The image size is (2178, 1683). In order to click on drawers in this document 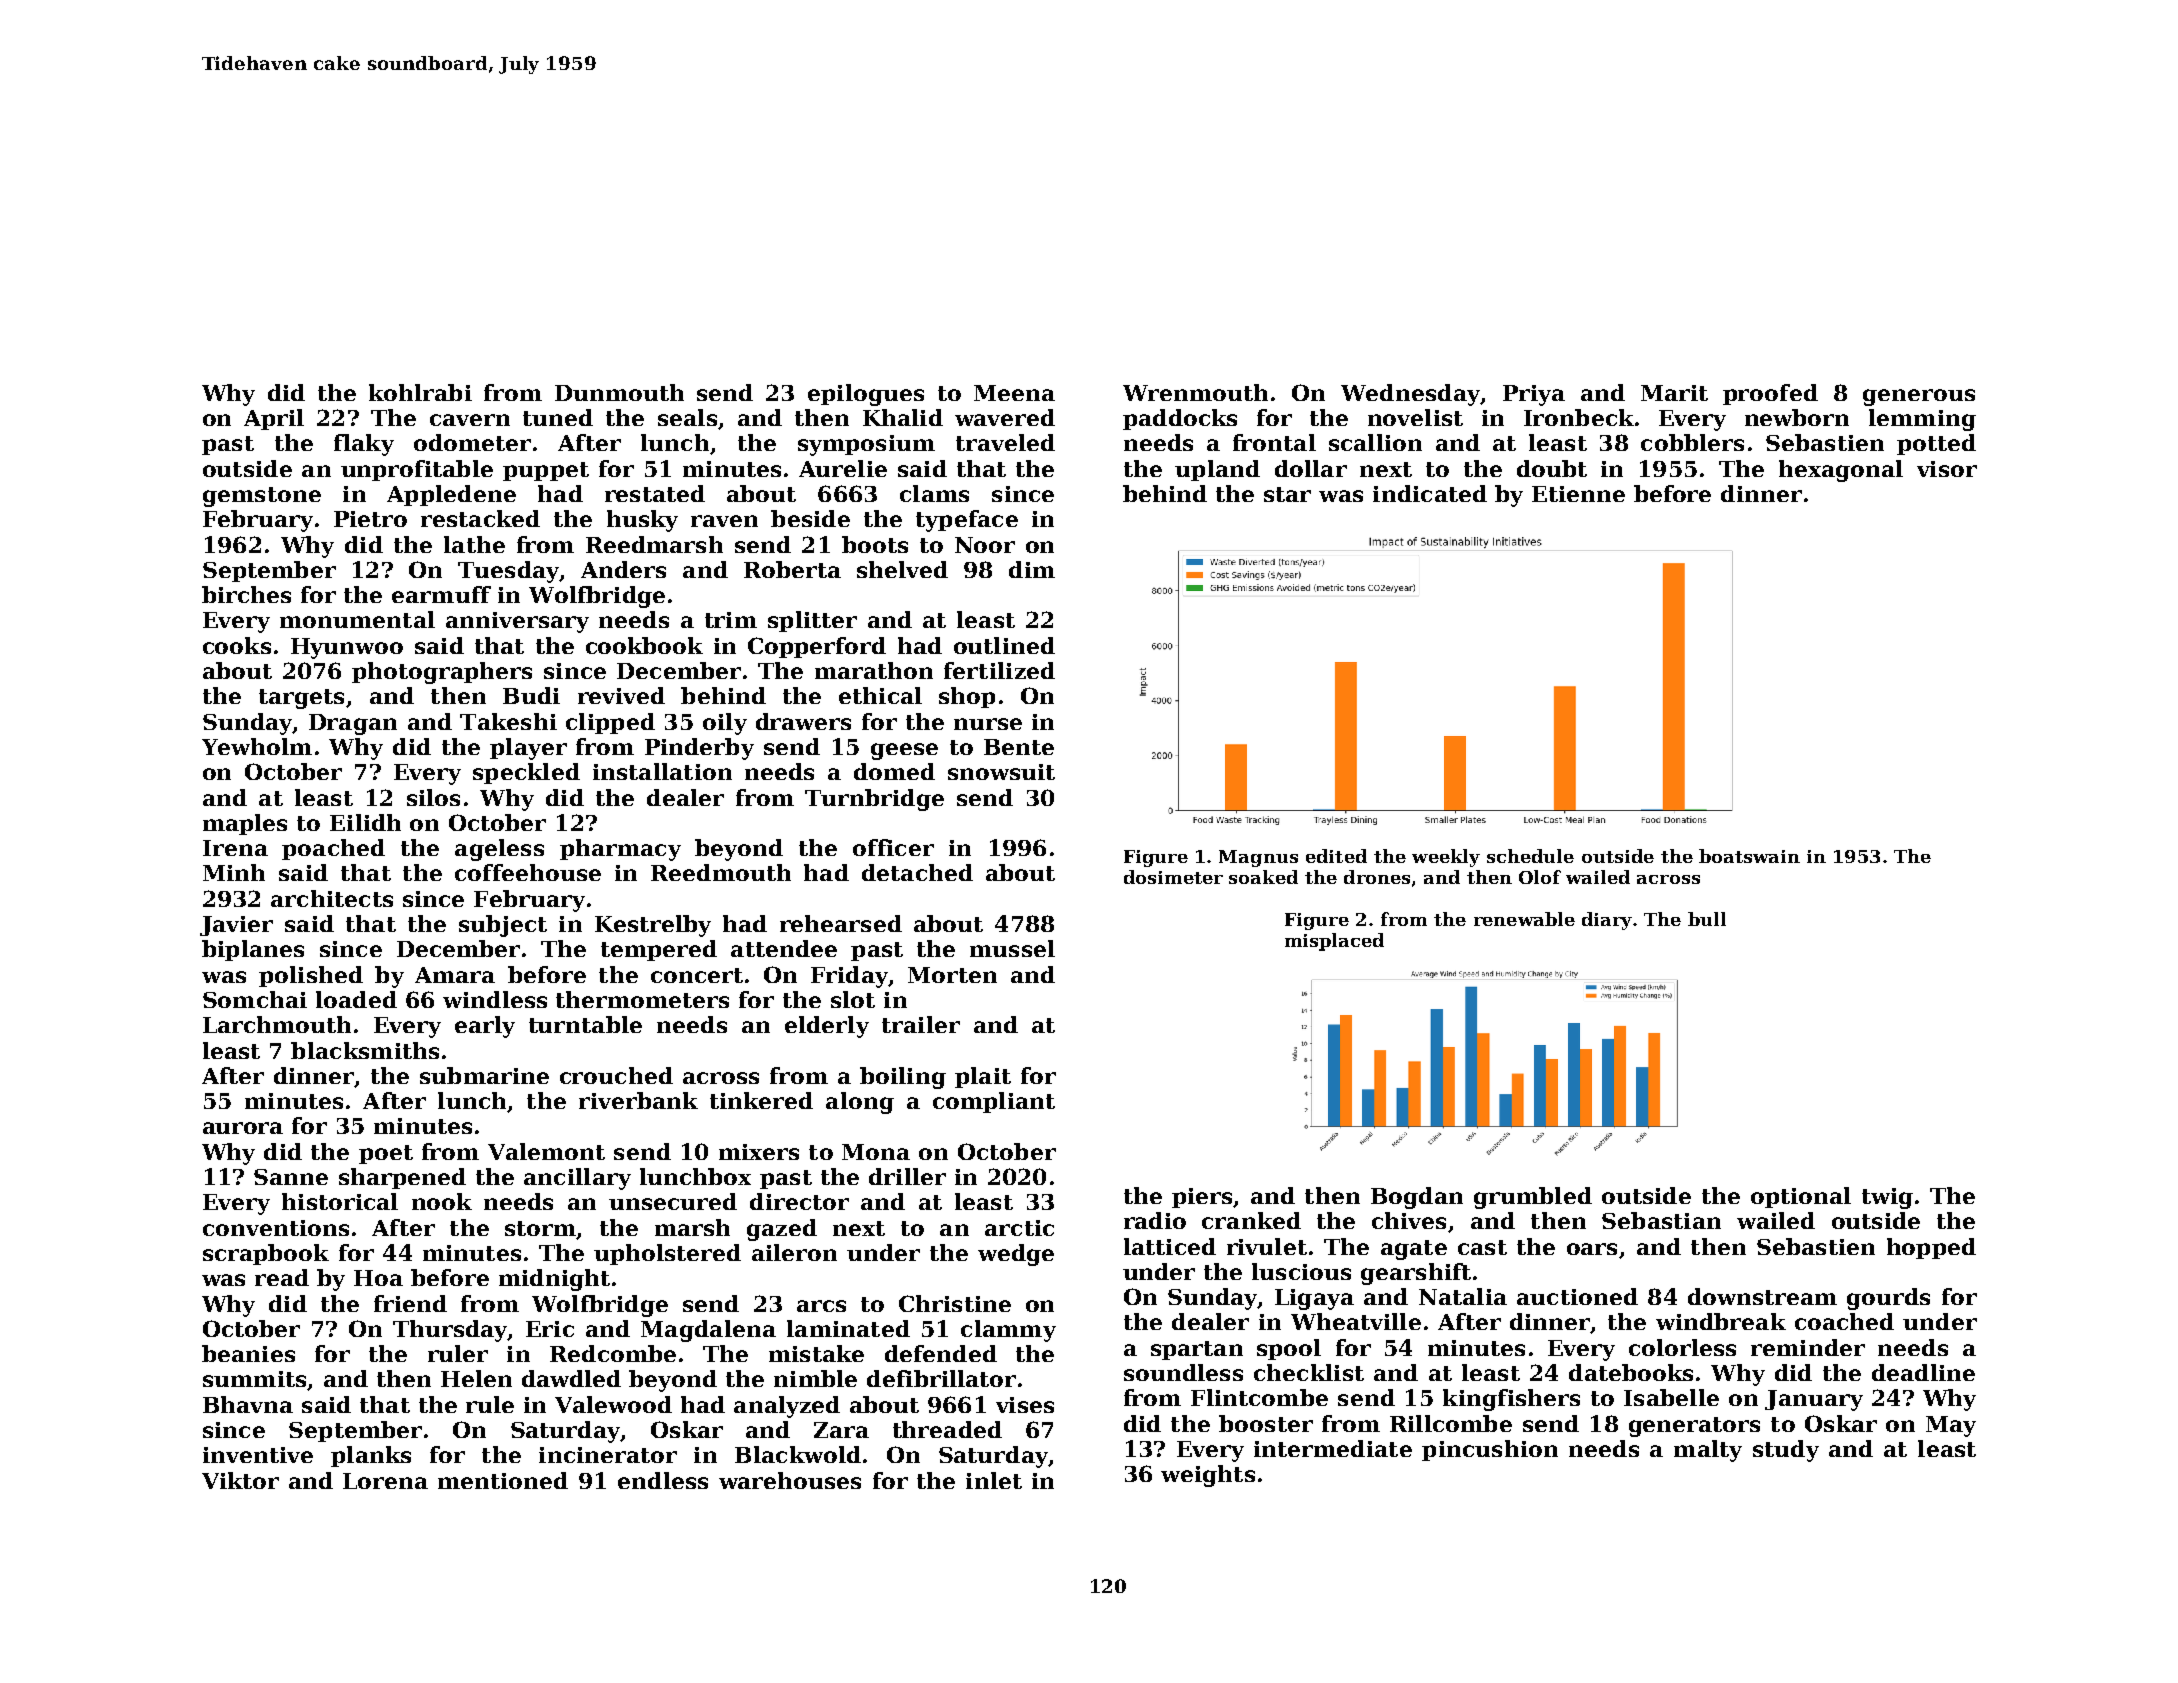, I will do `click(803, 721)`.
